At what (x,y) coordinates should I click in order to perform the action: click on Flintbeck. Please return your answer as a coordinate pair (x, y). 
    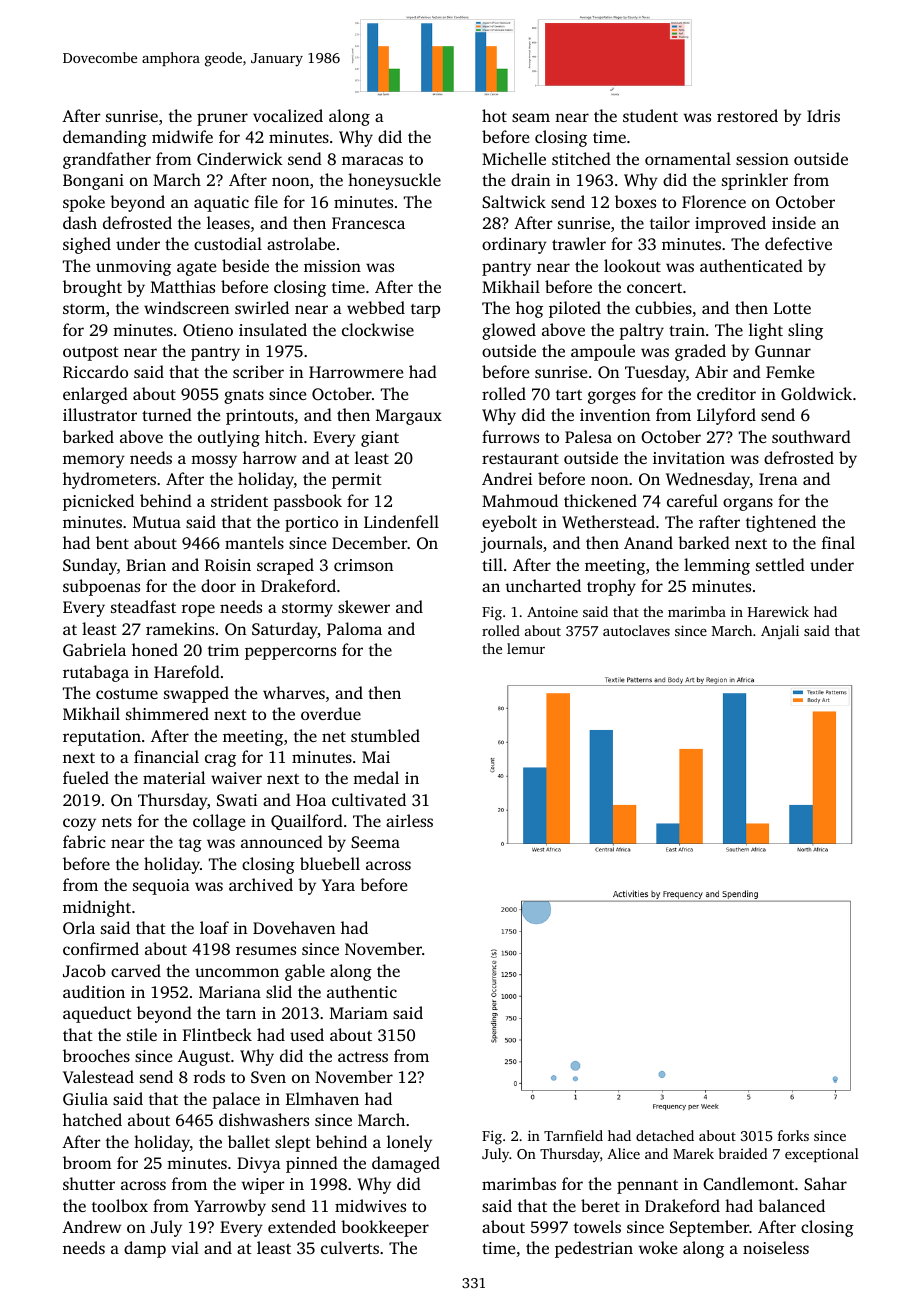
    Looking at the image, I should click on (217, 1034).
